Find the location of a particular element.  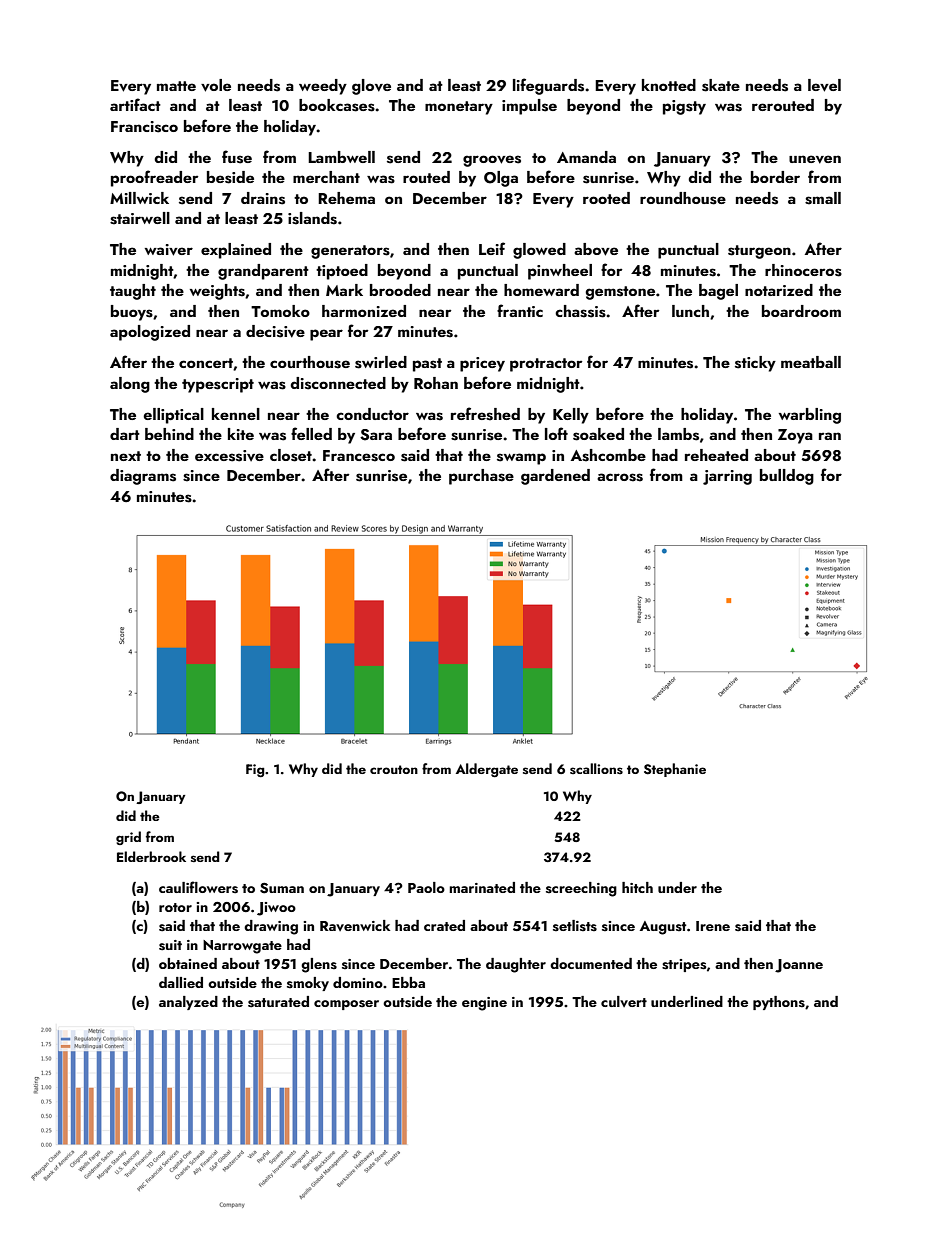

Ashcombe is located at coordinates (608, 455).
